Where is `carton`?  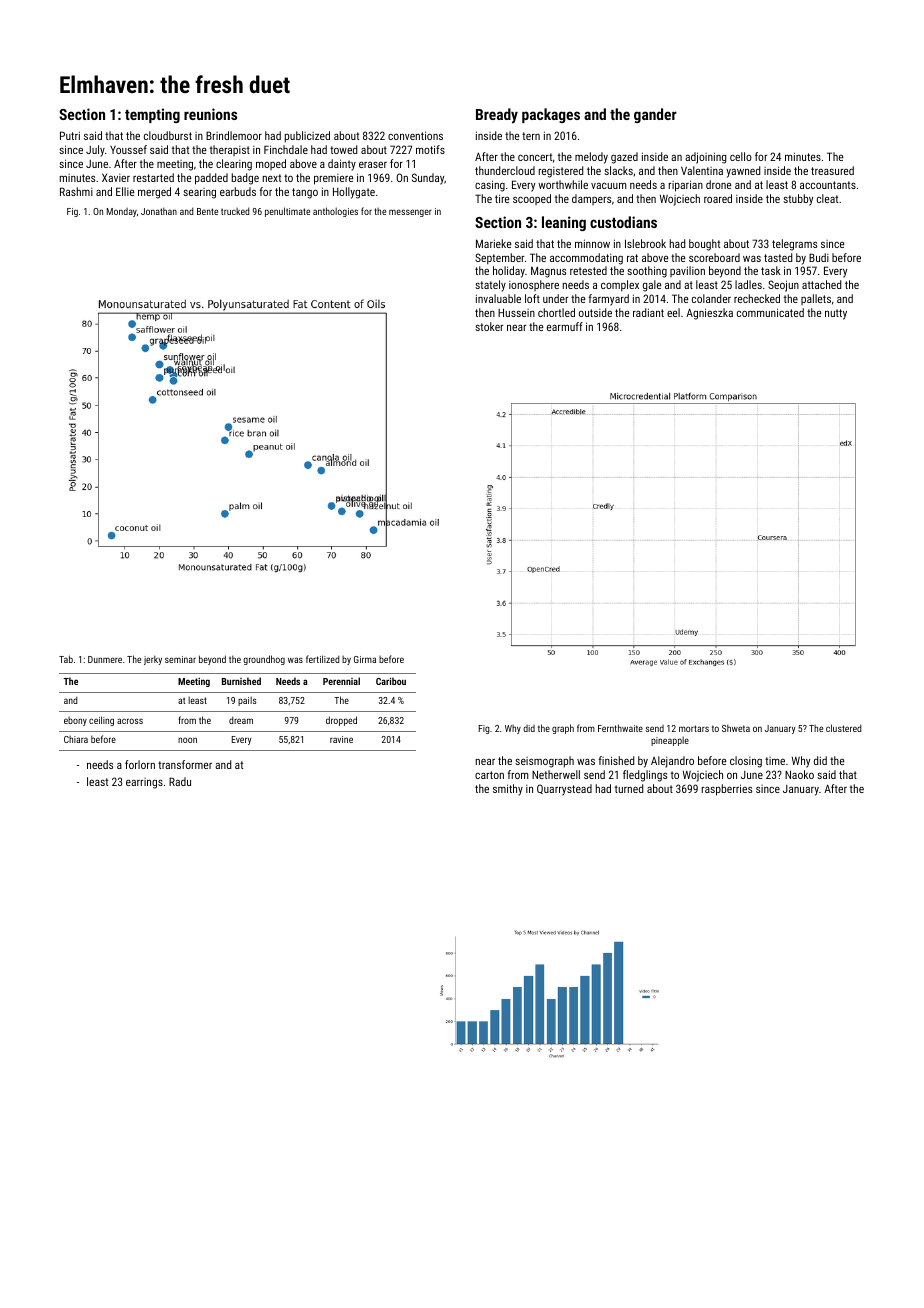
carton is located at coordinates (489, 775).
